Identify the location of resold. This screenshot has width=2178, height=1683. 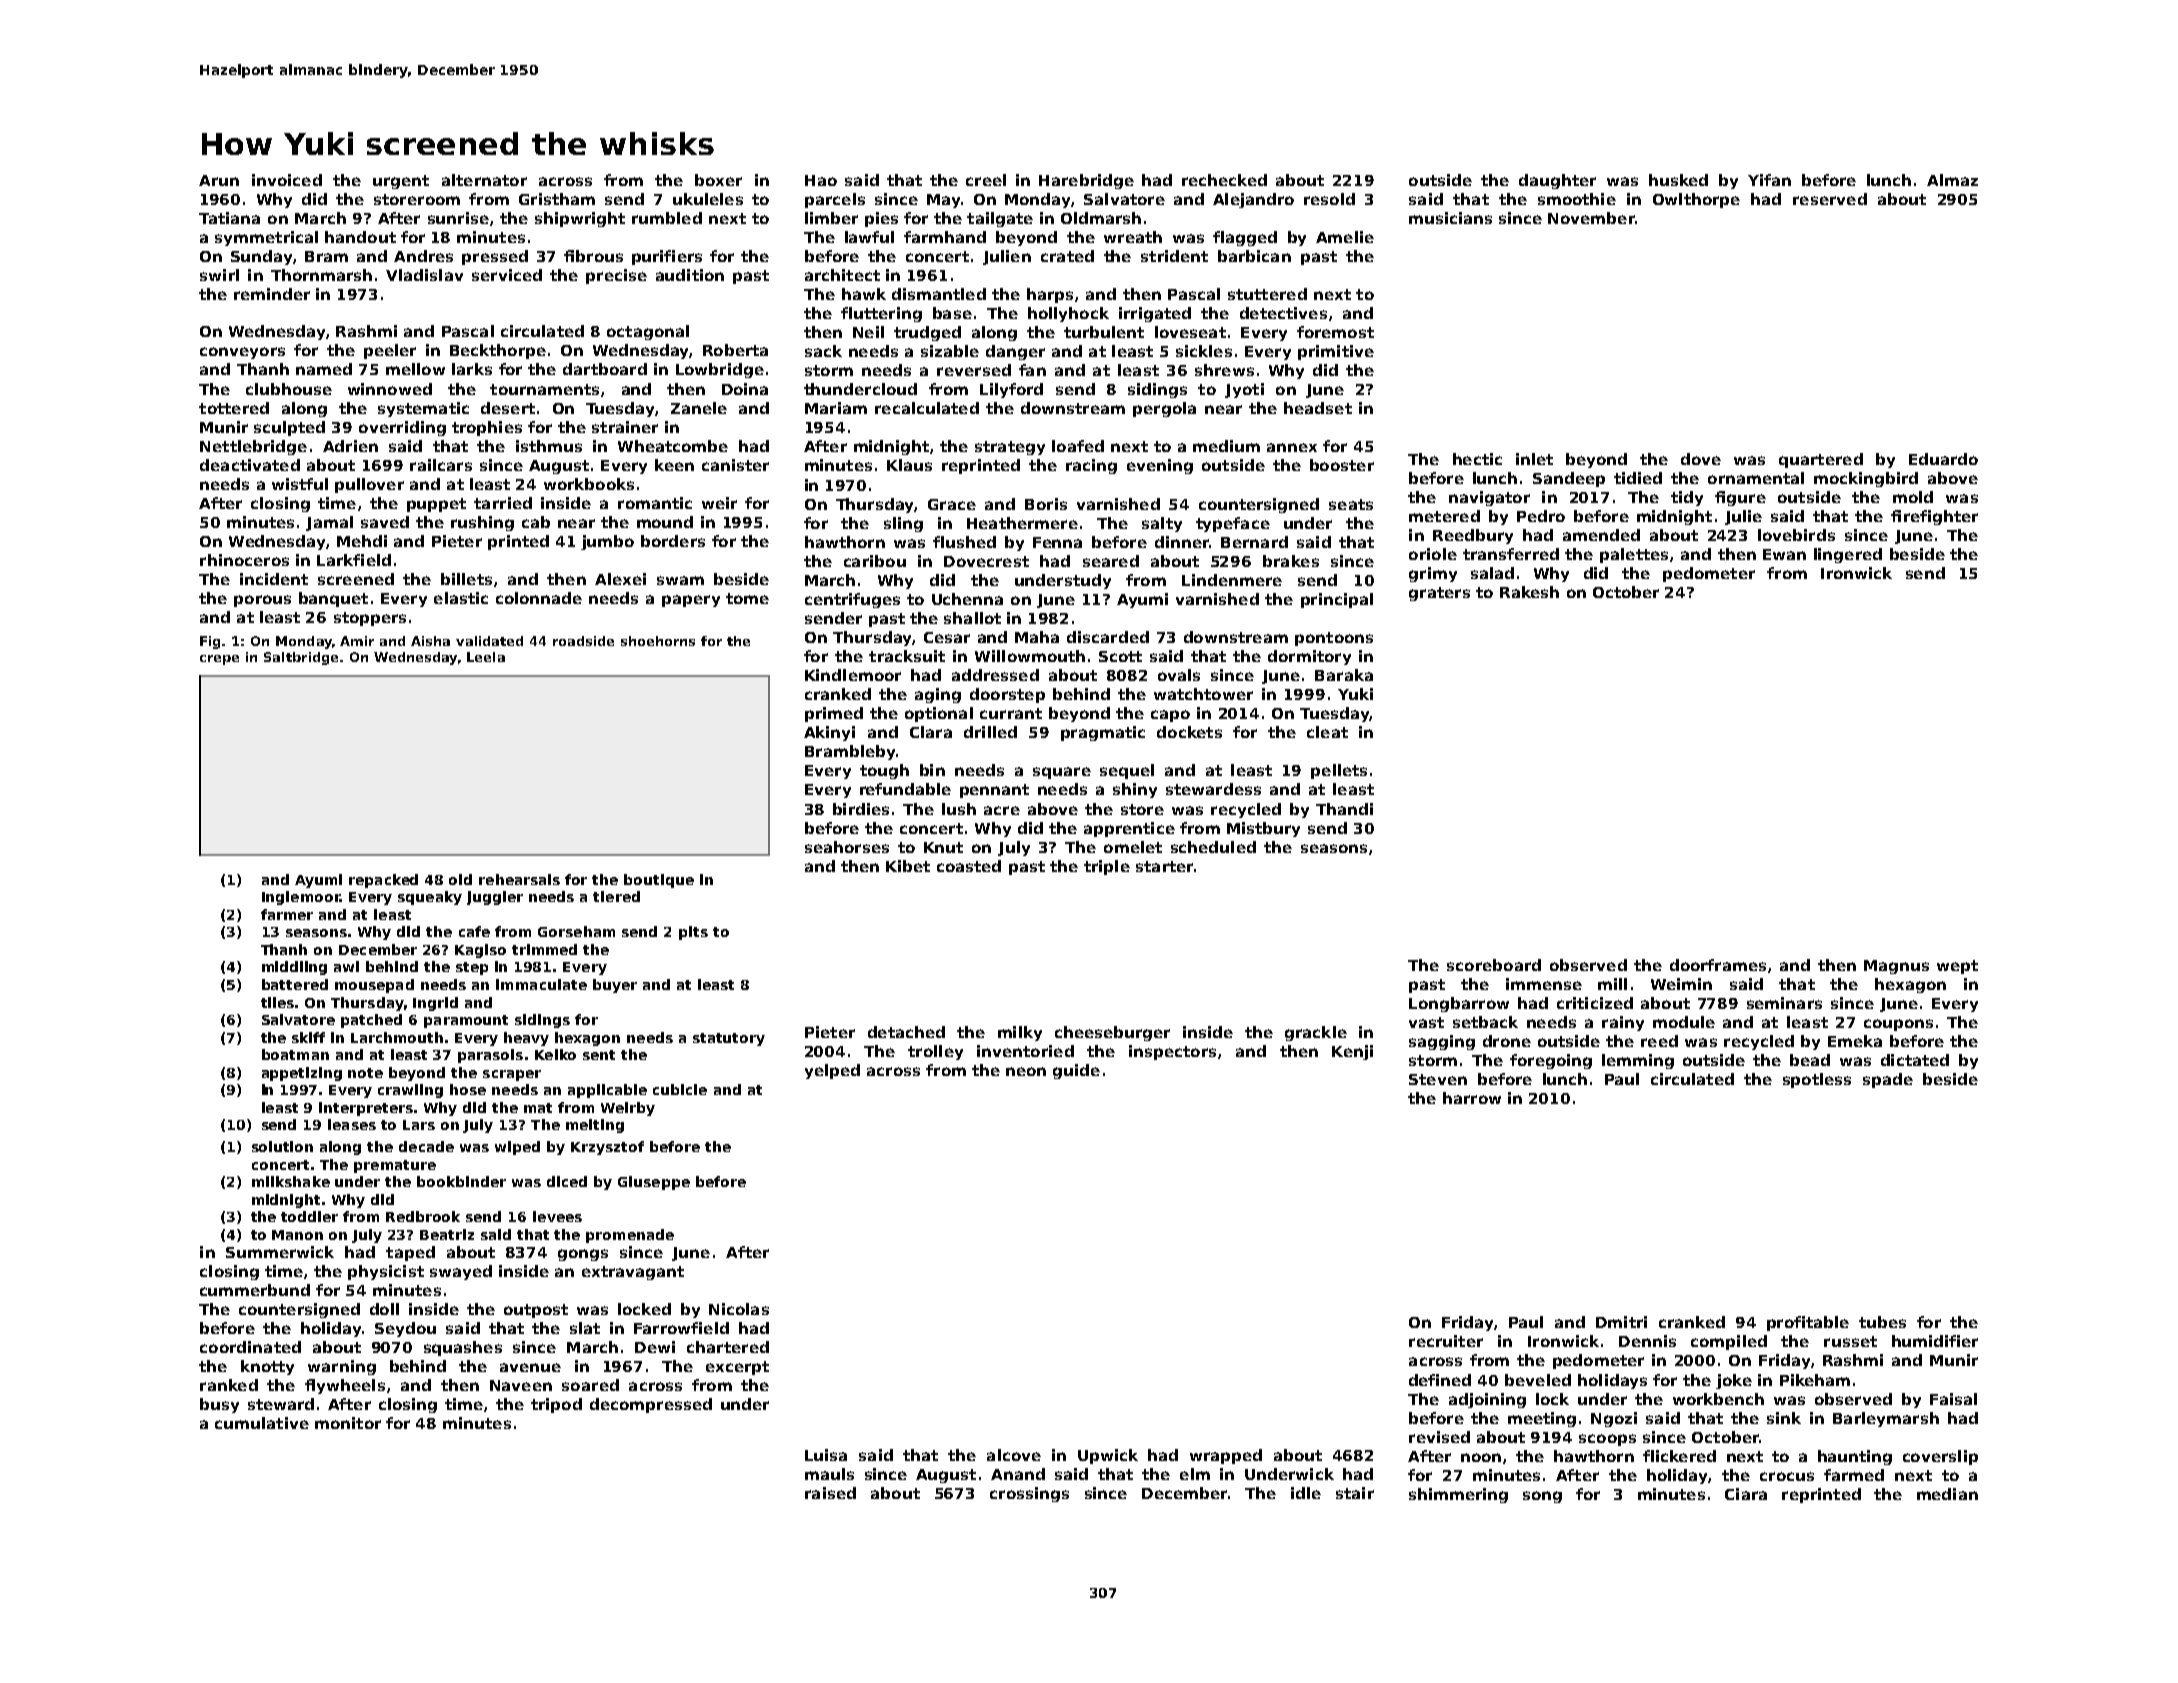
(1329, 199).
